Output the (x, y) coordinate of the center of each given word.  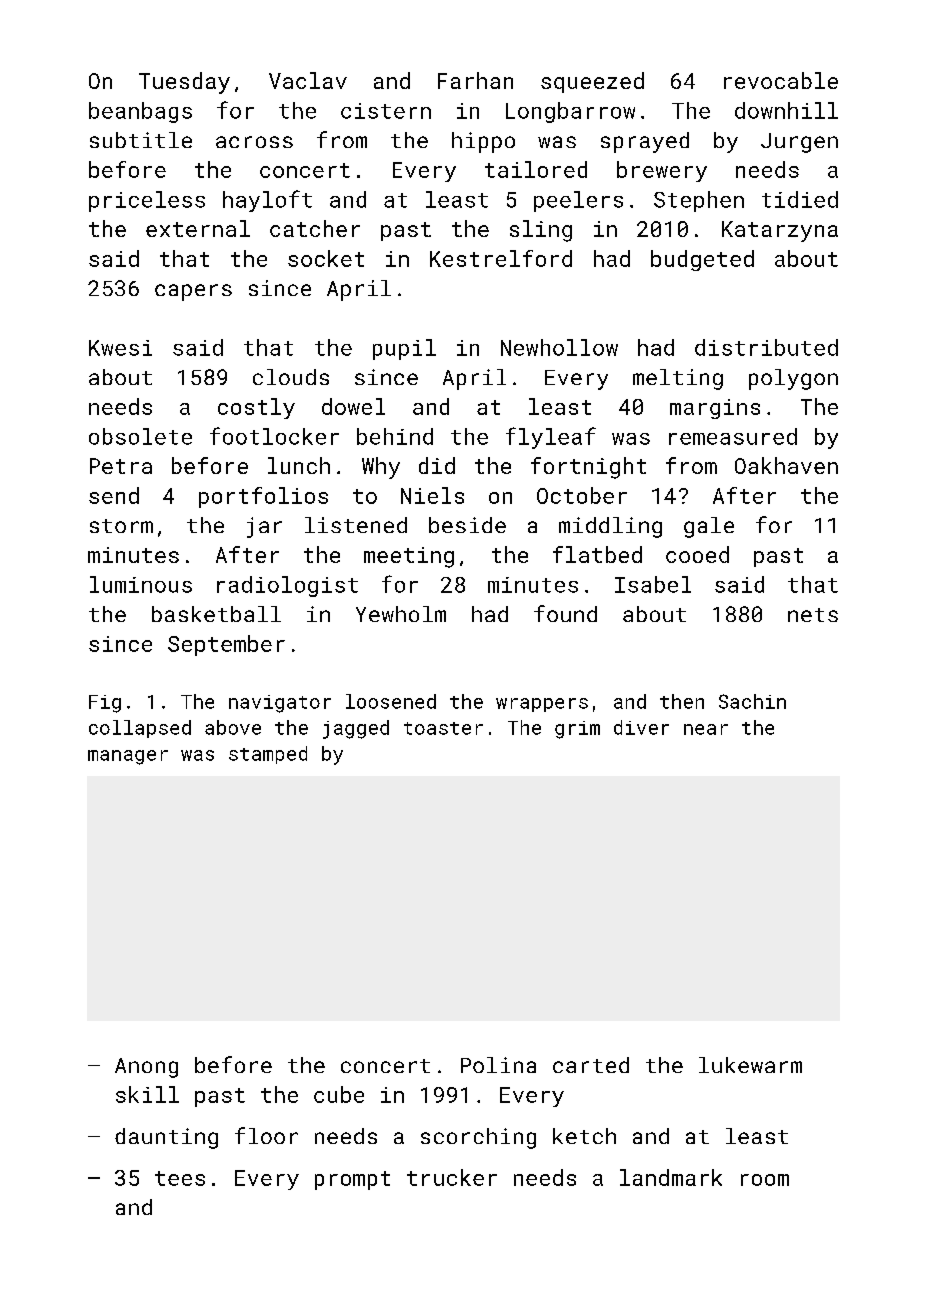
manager (128, 757)
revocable (781, 80)
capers (193, 292)
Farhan (475, 80)
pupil (404, 349)
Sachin (752, 701)
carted (591, 1065)
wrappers (542, 705)
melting (678, 379)
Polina (498, 1065)
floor (266, 1135)
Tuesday (184, 83)
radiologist (287, 586)
